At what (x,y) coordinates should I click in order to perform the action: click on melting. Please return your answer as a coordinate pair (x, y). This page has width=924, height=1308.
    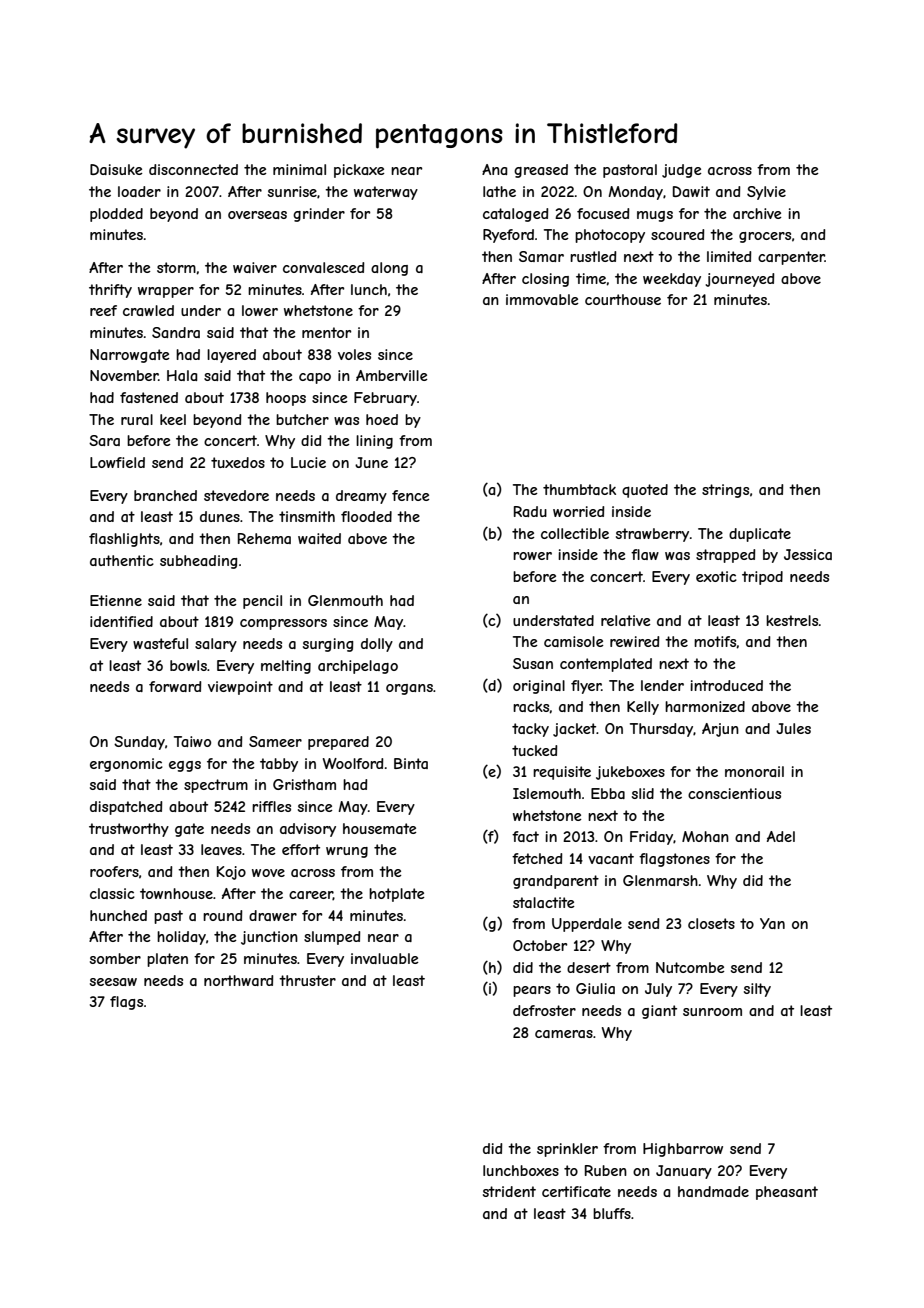
    Looking at the image, I should click on (286, 667).
